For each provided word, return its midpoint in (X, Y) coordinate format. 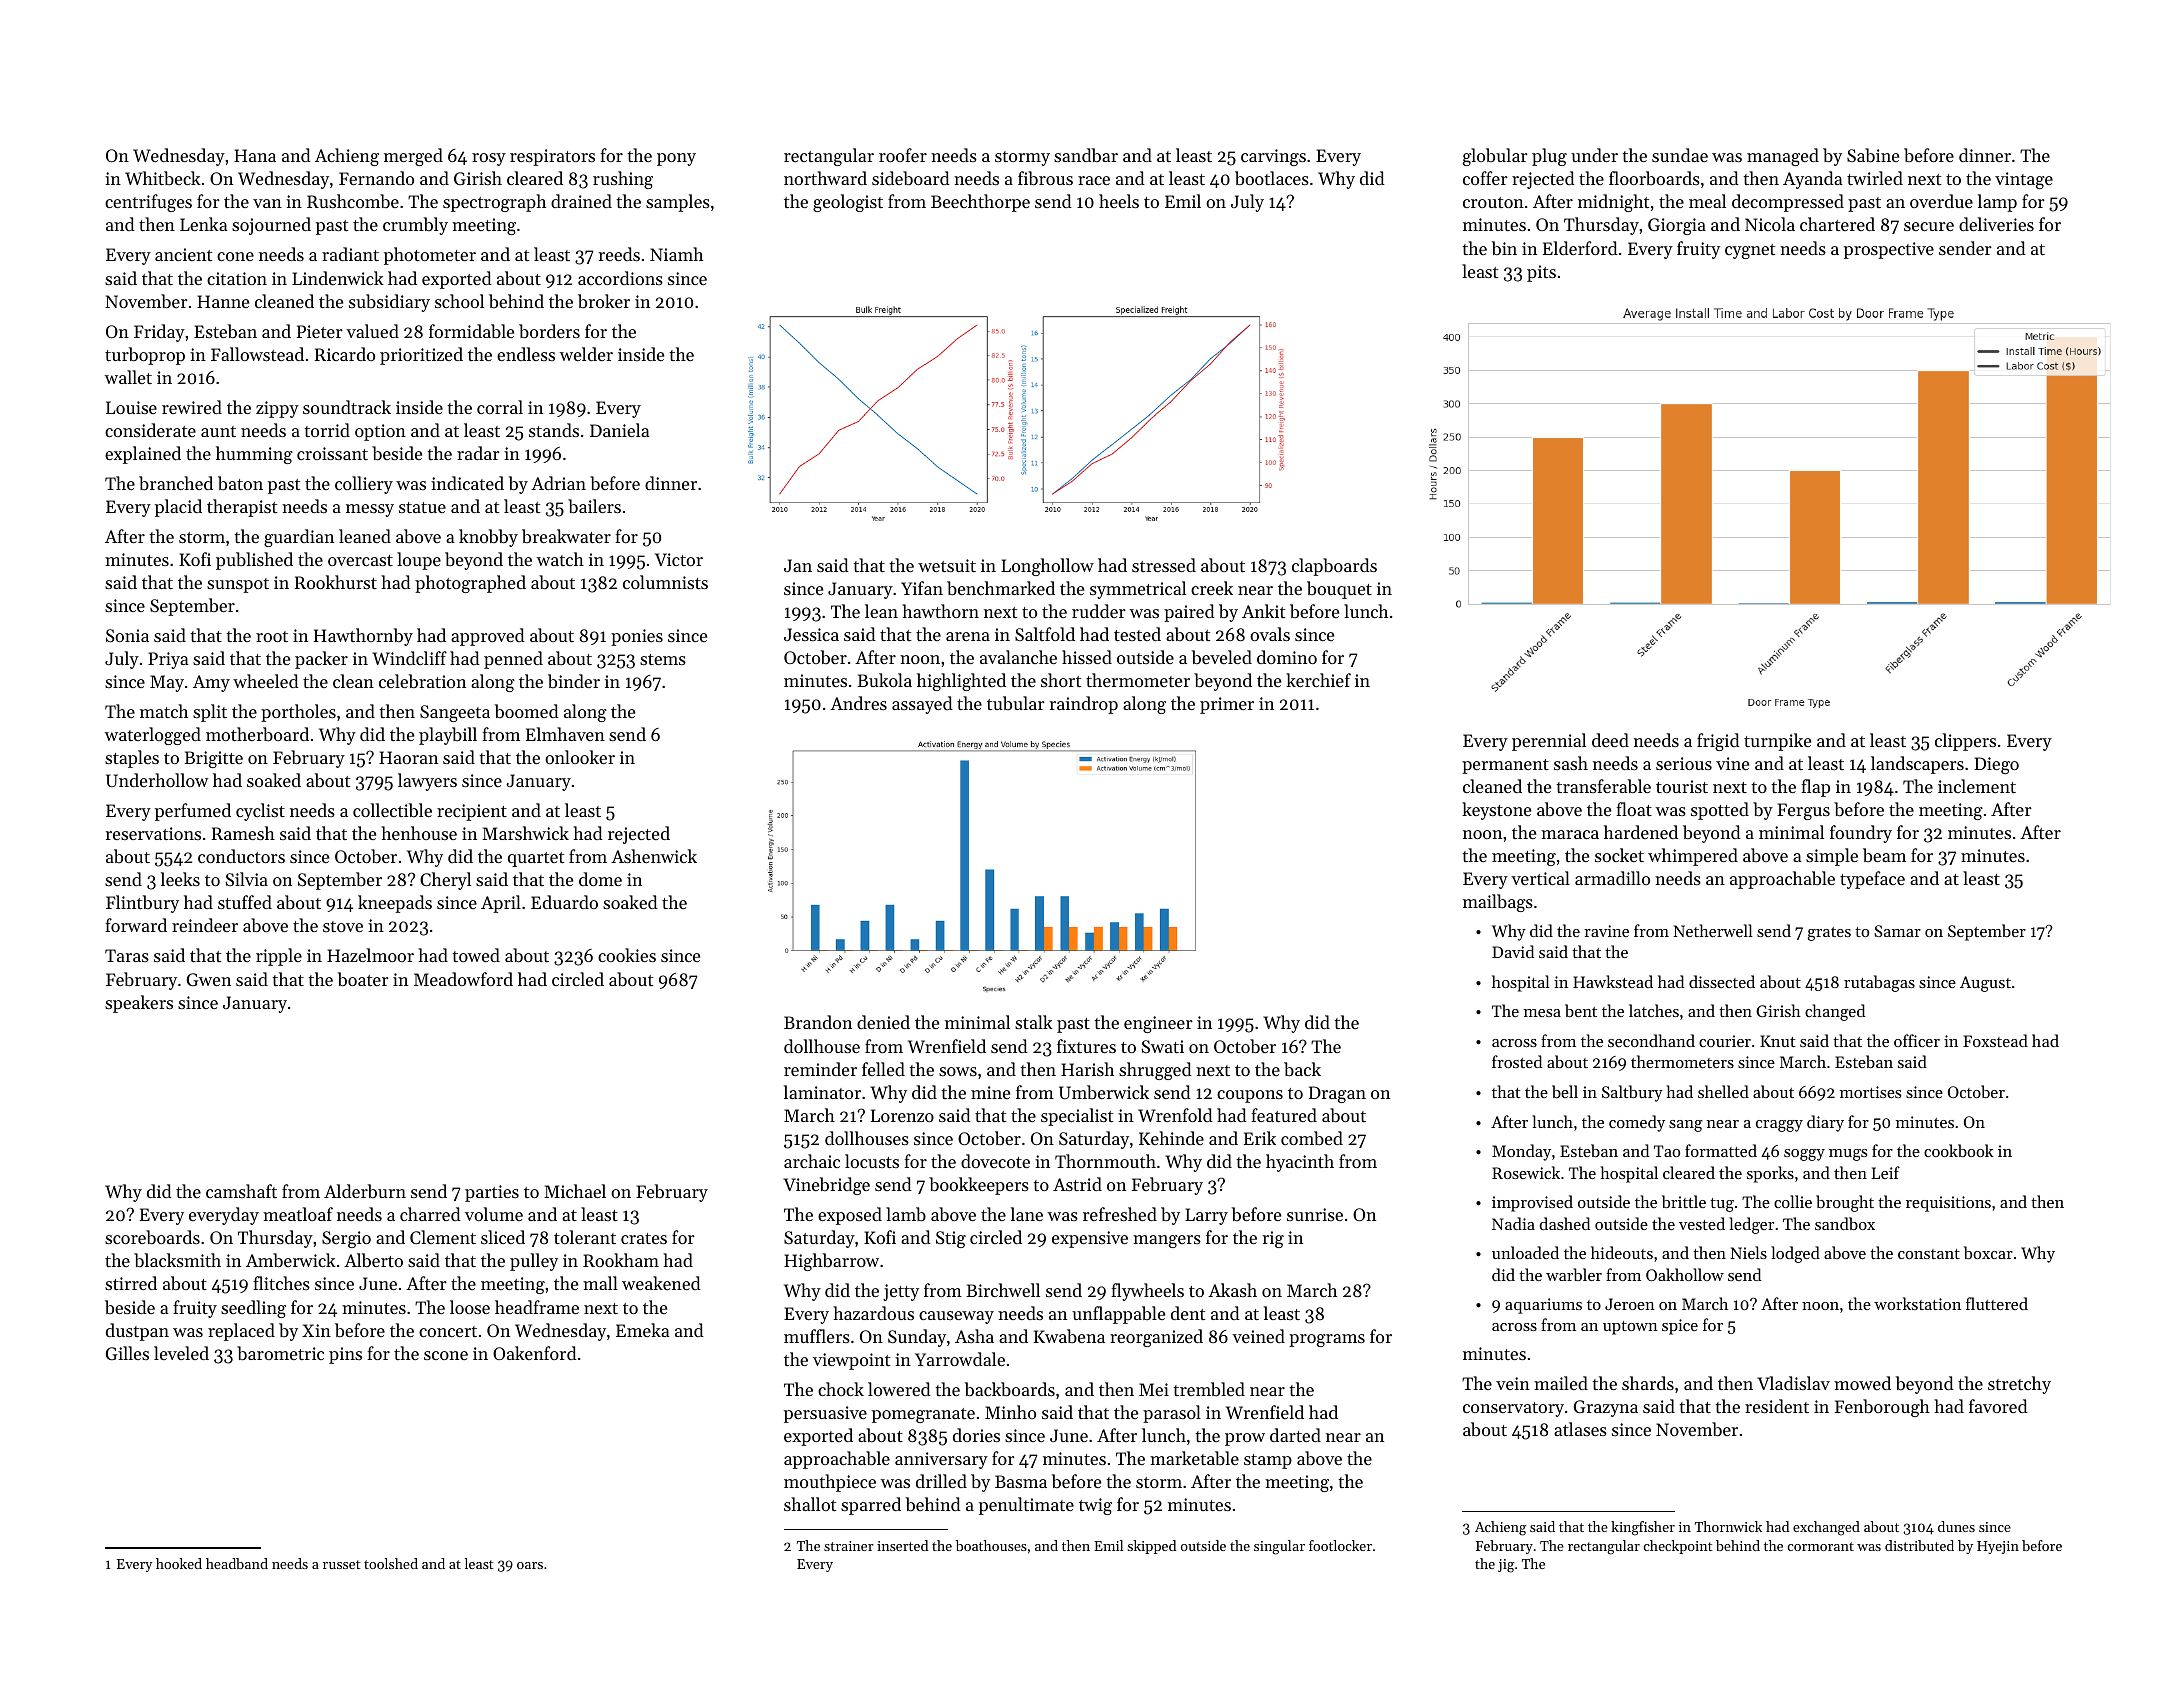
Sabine (1873, 155)
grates (1829, 934)
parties (492, 1193)
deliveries (1996, 224)
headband (237, 1563)
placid (178, 508)
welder (586, 354)
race (1094, 180)
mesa (1542, 1013)
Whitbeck (163, 178)
